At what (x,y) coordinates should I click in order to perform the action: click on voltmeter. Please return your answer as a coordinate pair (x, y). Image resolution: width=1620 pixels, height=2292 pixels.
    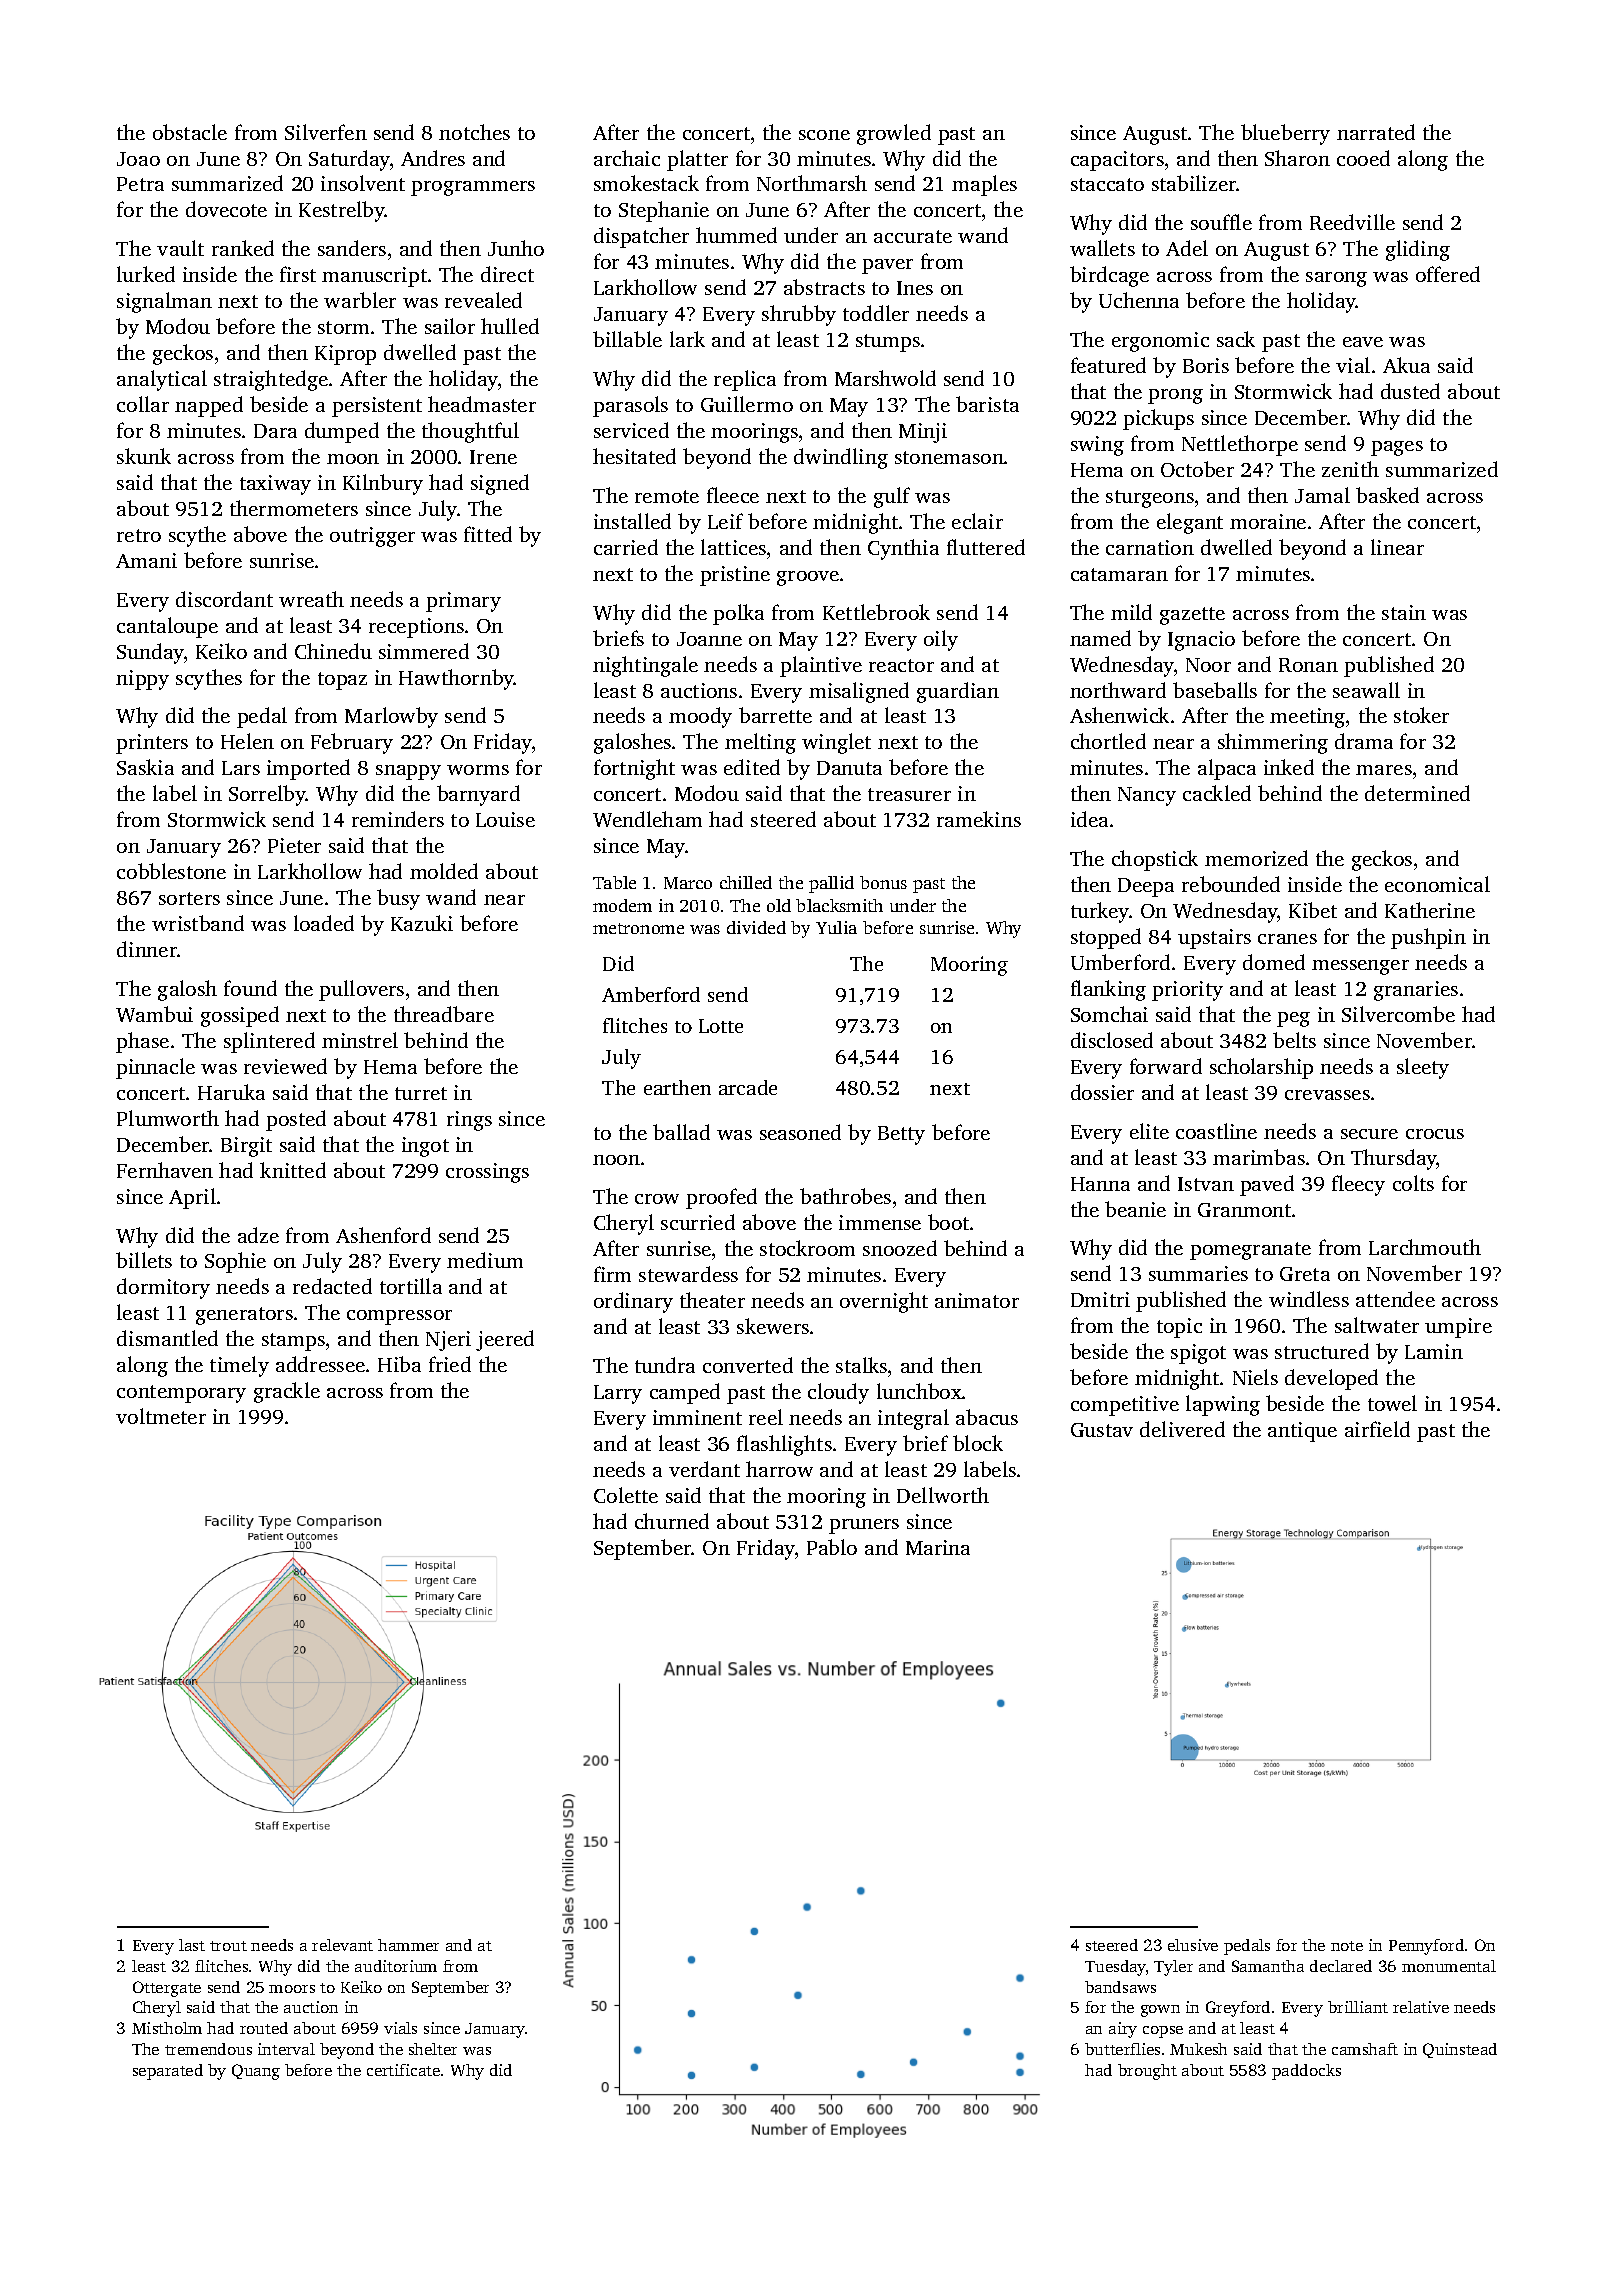
    Looking at the image, I should click on (161, 1416).
